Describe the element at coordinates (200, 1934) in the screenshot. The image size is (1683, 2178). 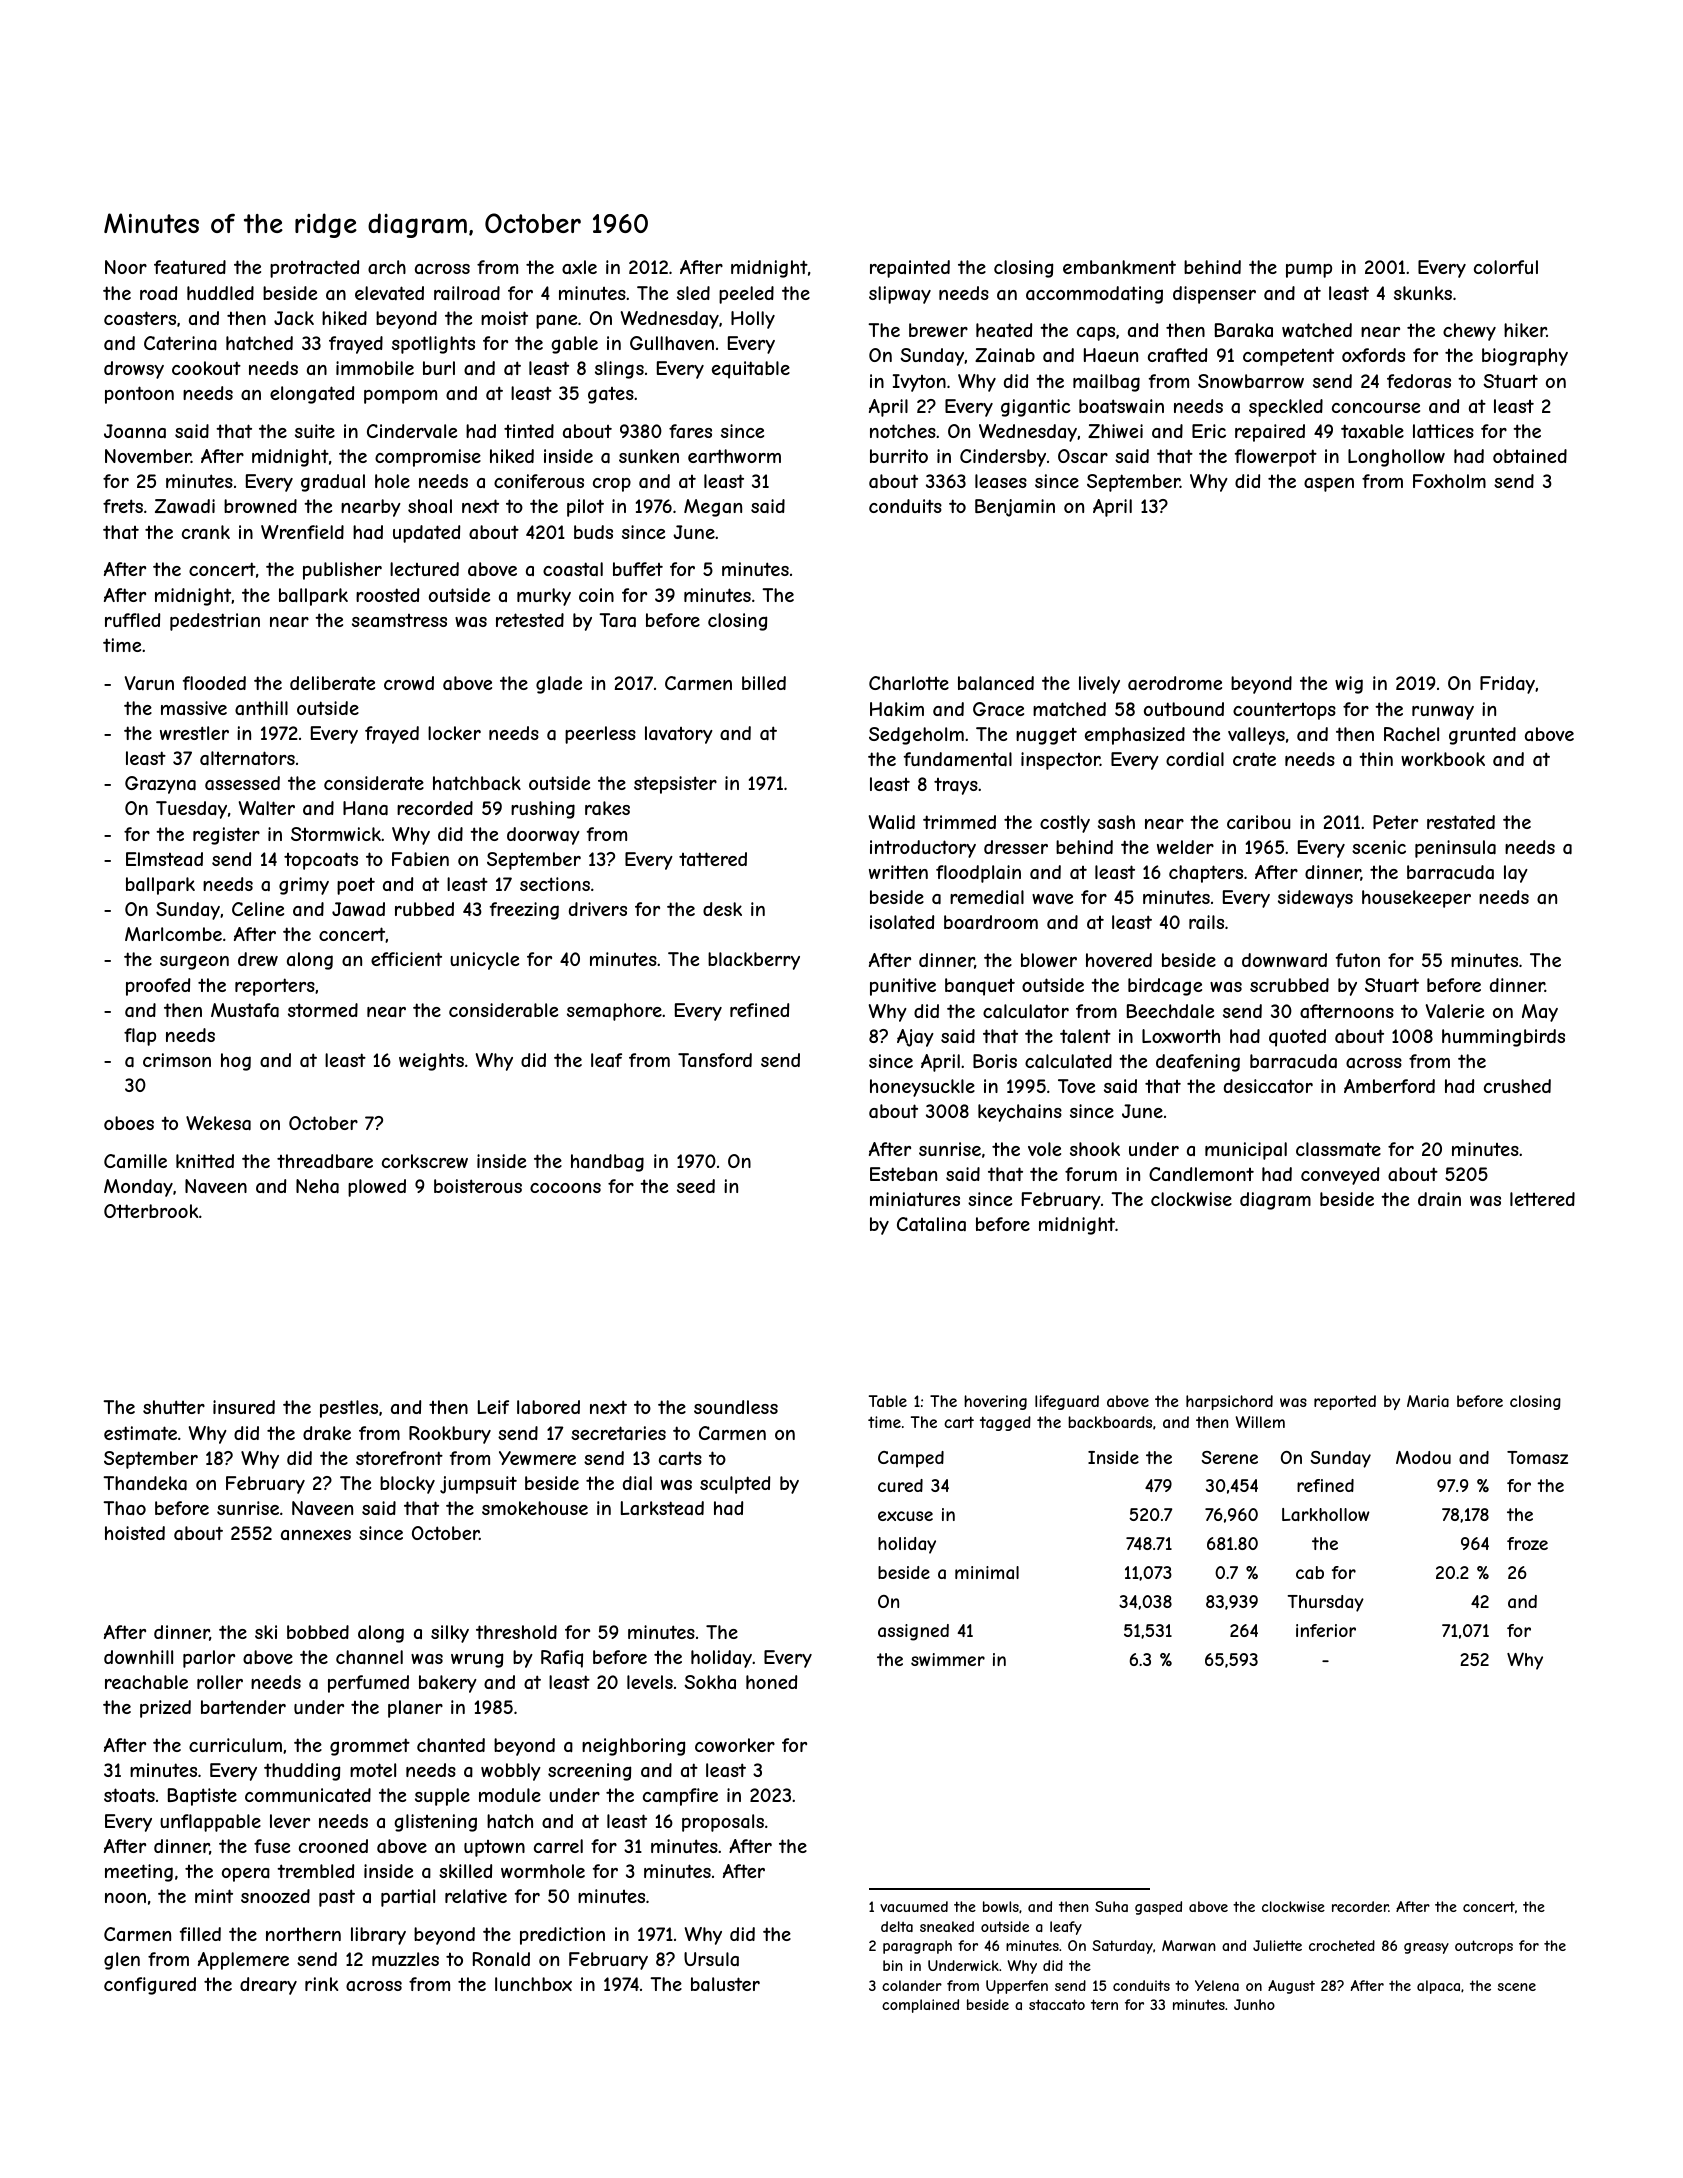
I see `filled` at that location.
